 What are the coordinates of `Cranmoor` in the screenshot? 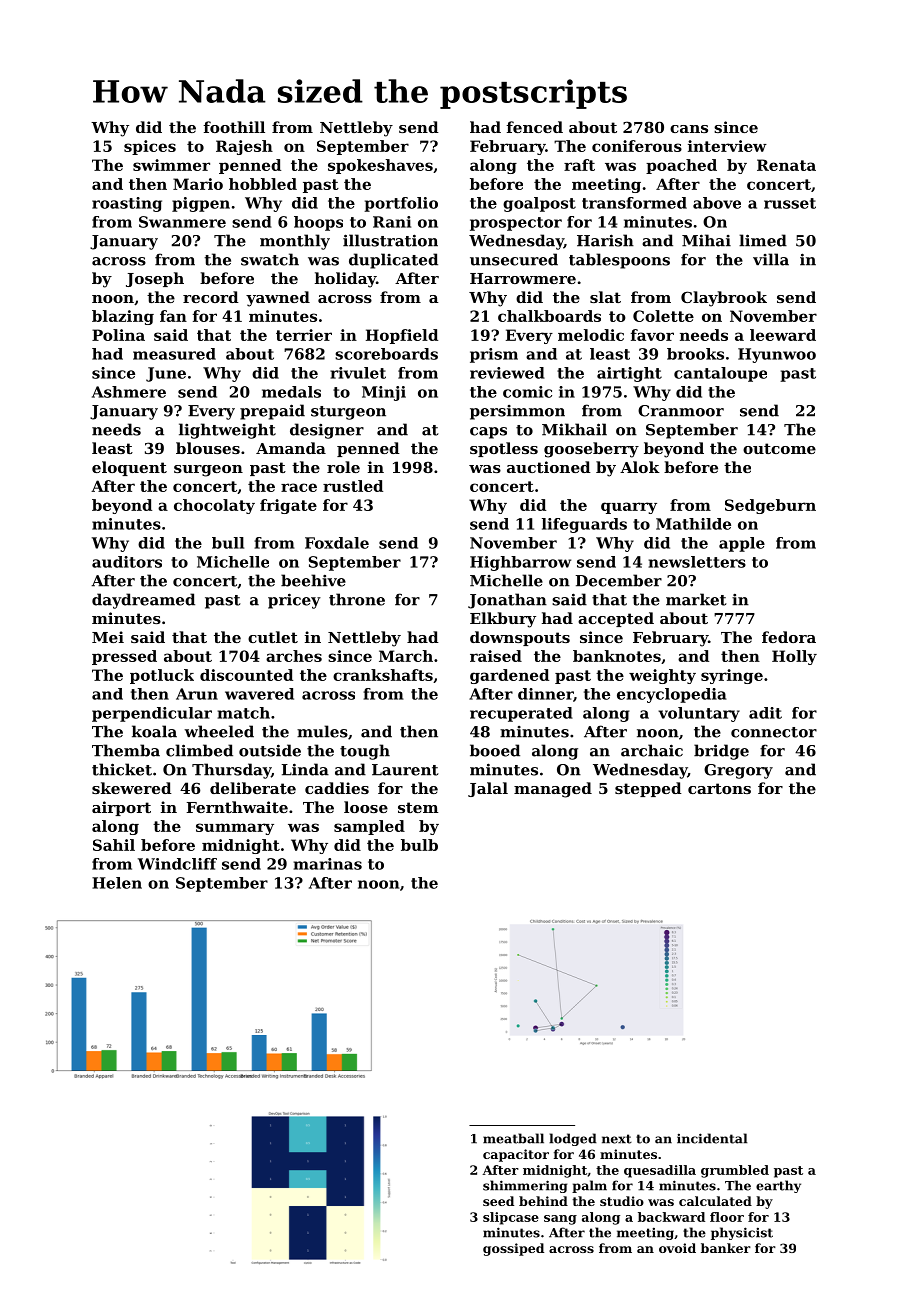 It's located at (681, 411).
